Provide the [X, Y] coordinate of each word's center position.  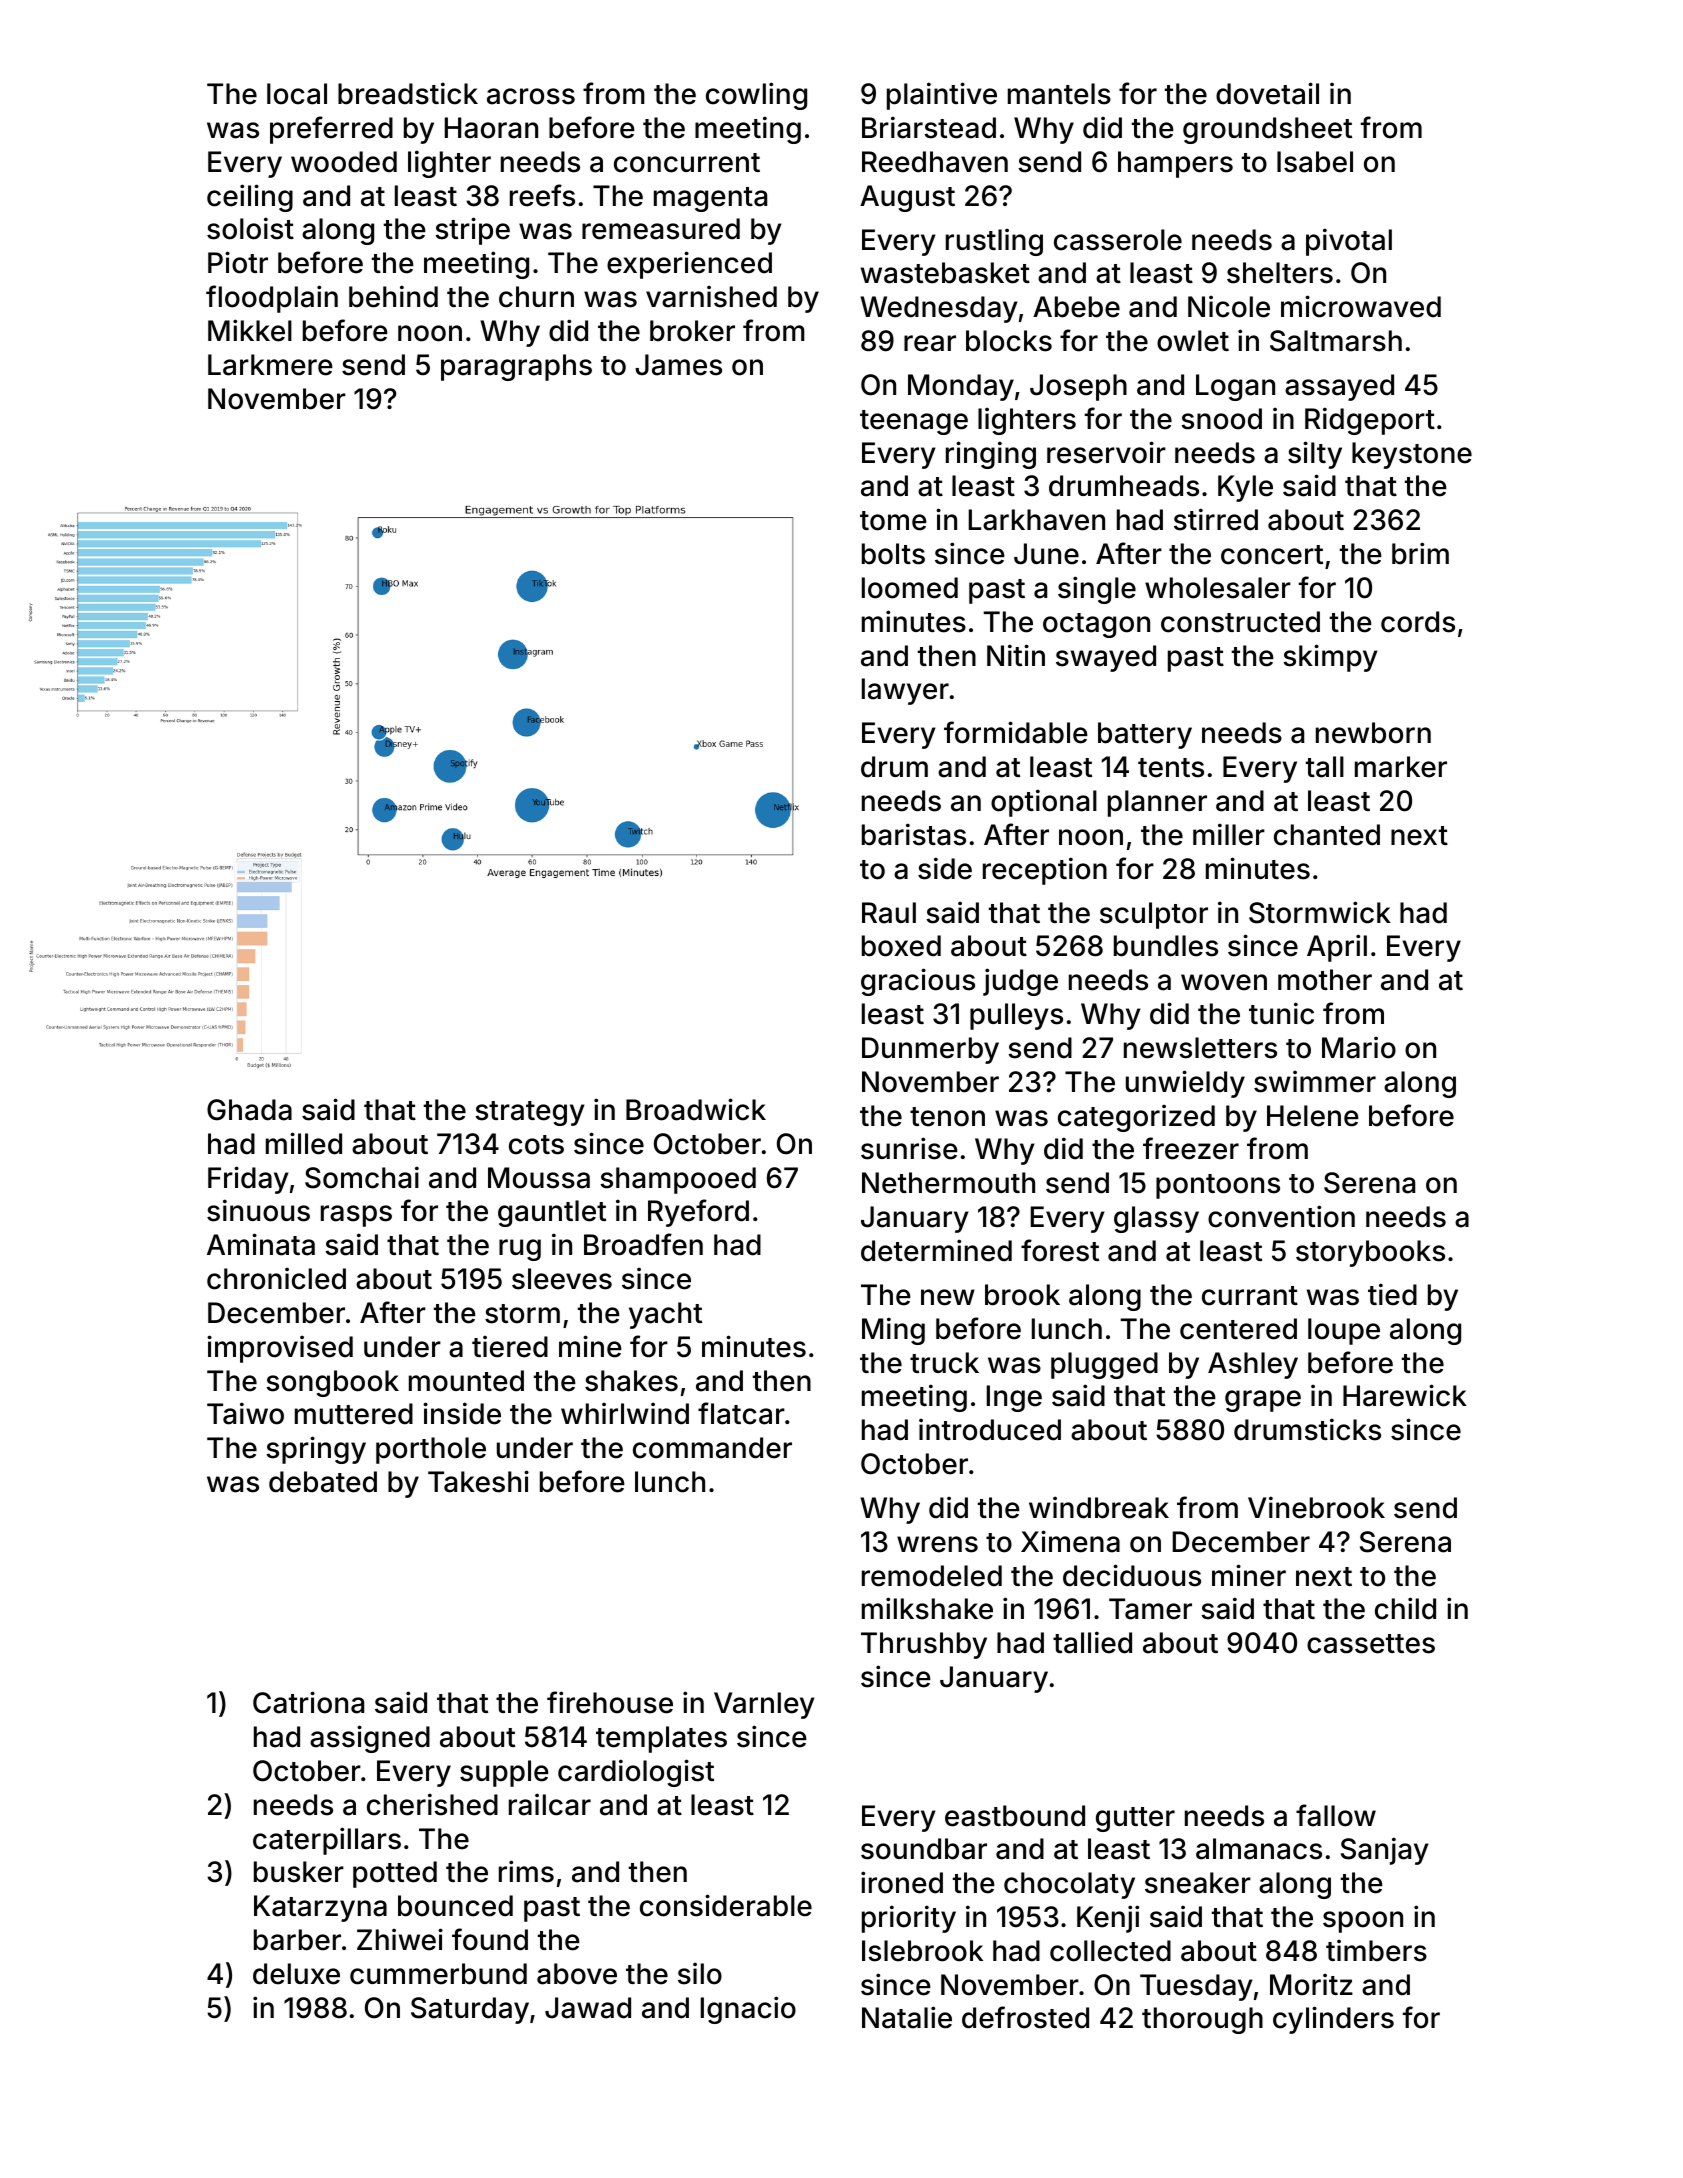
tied [1392, 1294]
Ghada [249, 1110]
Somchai [362, 1177]
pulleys [1016, 1016]
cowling [756, 96]
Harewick [1405, 1395]
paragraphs [516, 367]
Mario [1359, 1047]
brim [1420, 553]
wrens [937, 1544]
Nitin [1016, 655]
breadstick [408, 93]
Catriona [308, 1702]
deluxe [296, 1974]
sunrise [909, 1148]
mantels [1059, 94]
